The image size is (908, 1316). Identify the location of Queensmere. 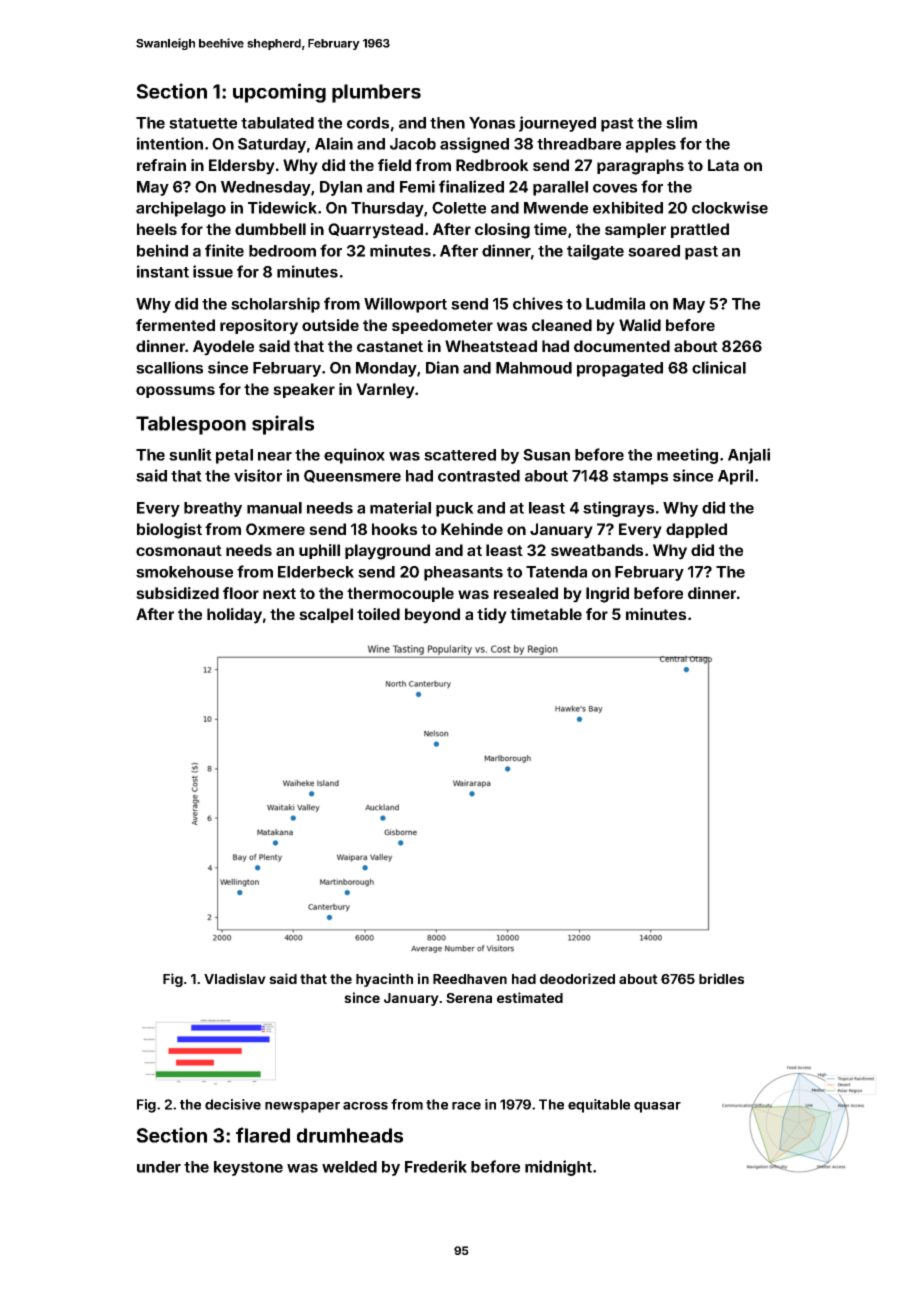
(352, 476).
